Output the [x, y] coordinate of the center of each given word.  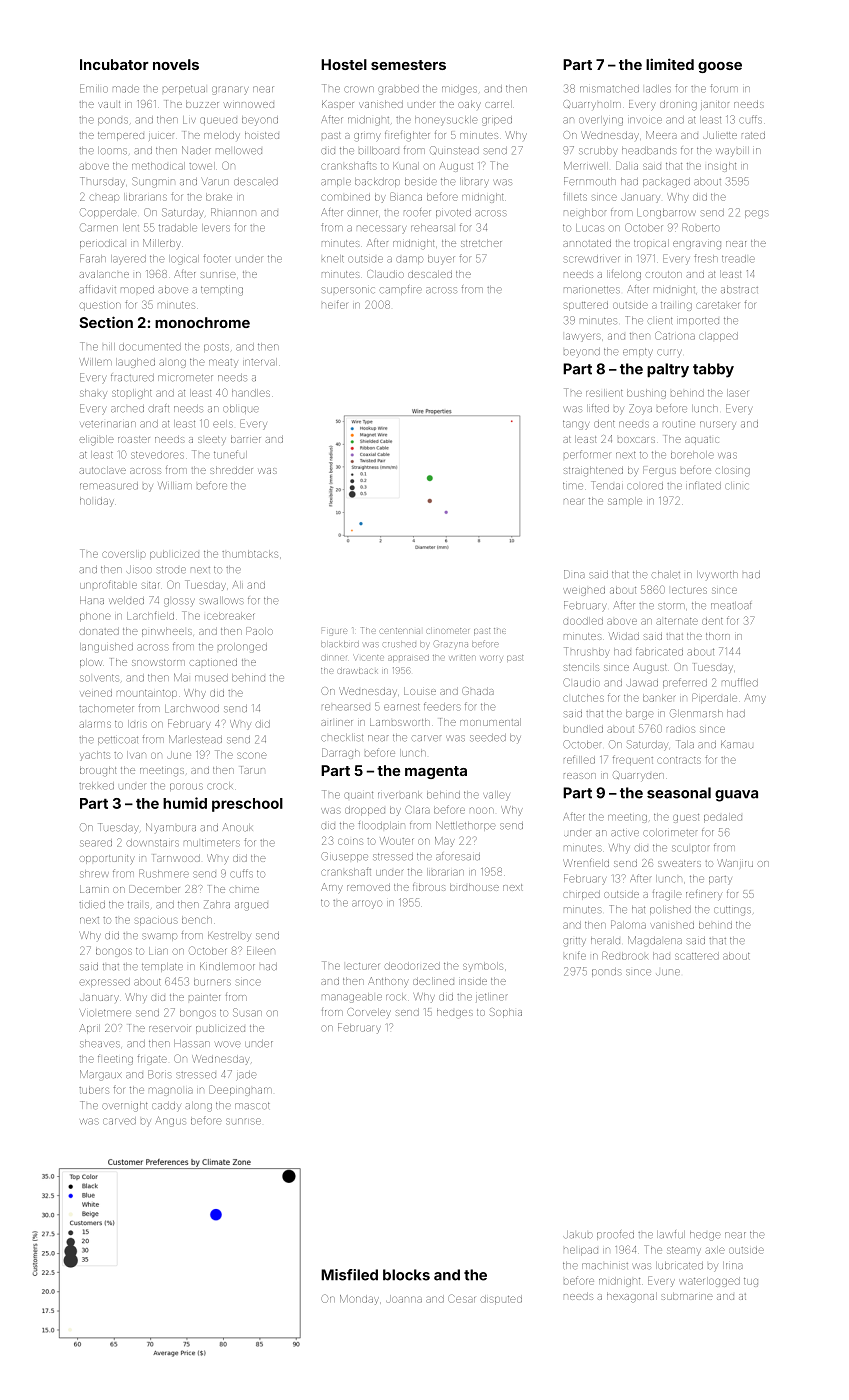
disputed [501, 1300]
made [126, 89]
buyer [441, 260]
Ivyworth [717, 575]
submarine [687, 1296]
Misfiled [349, 1275]
